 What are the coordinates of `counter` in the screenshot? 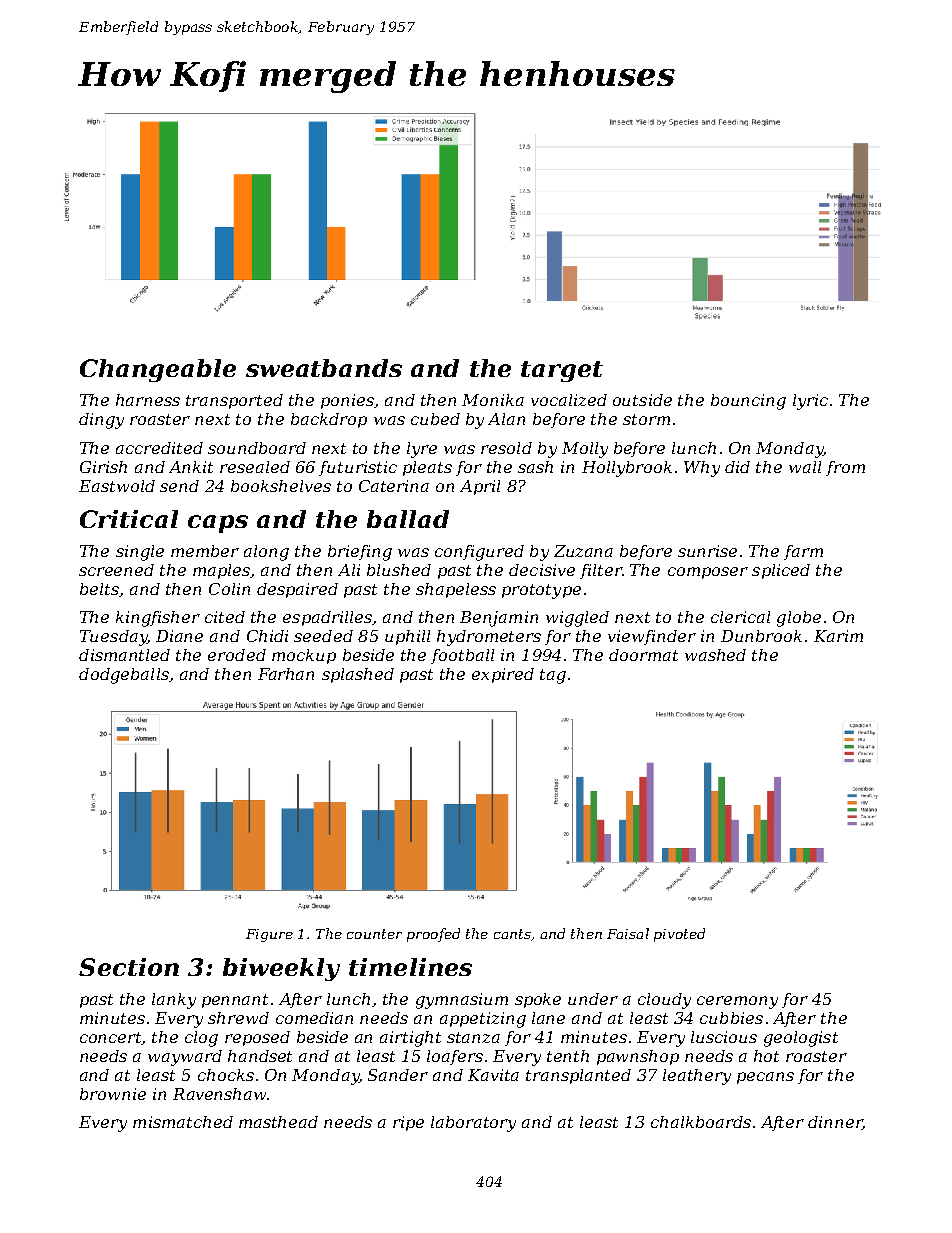 It's located at (374, 934).
